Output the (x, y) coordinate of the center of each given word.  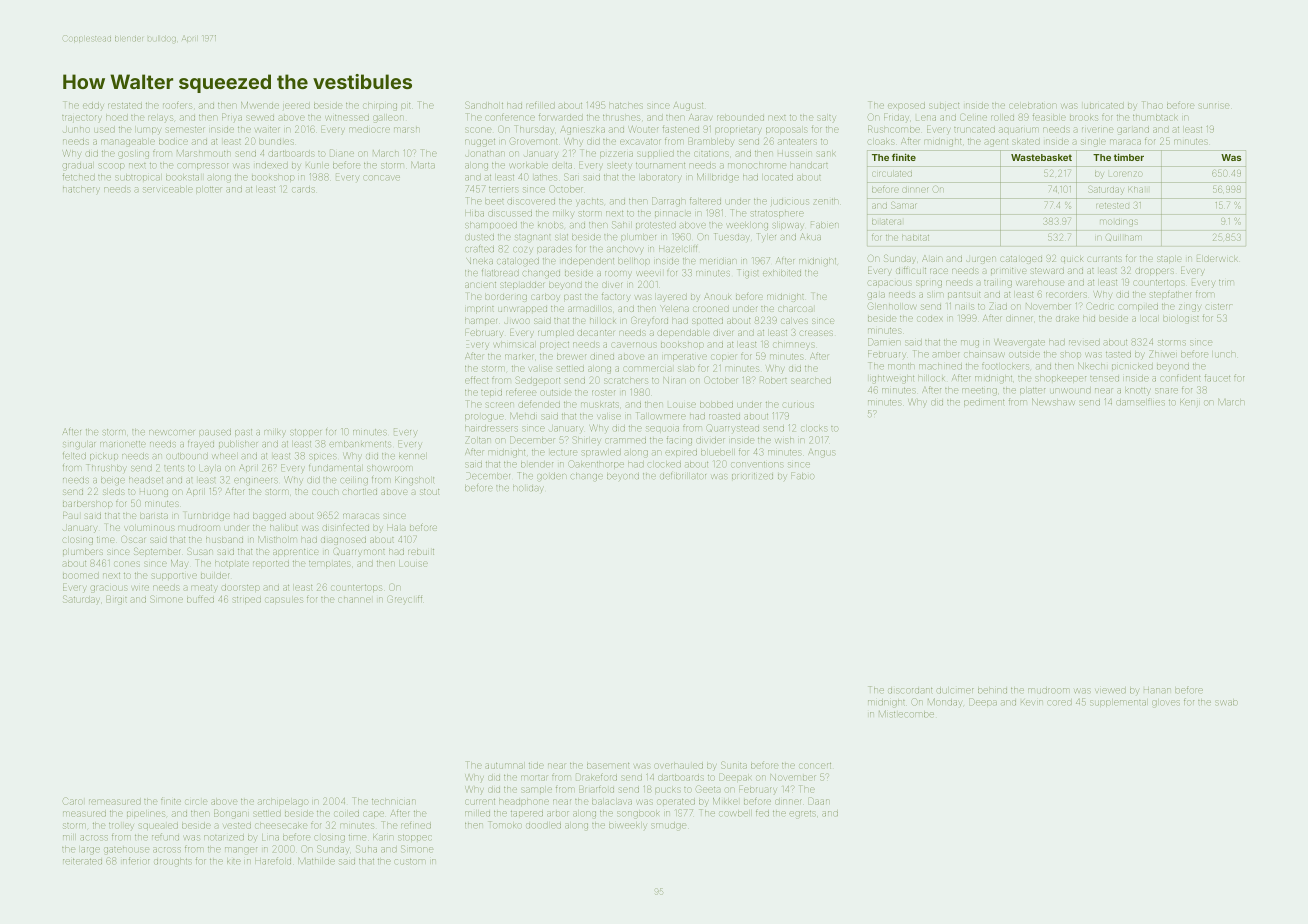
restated (125, 106)
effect (476, 381)
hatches (626, 106)
